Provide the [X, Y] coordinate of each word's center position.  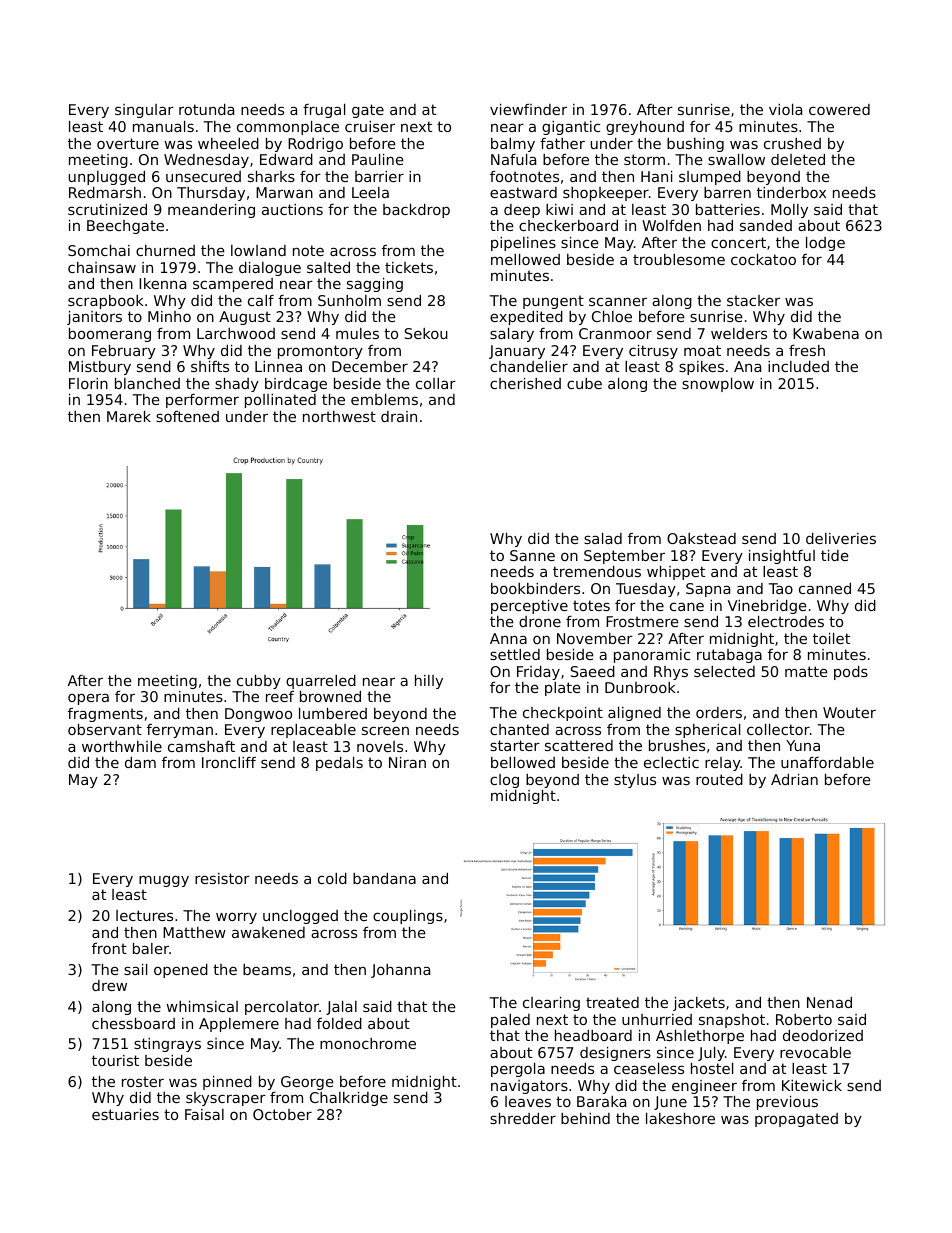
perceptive [529, 607]
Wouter [849, 712]
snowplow [718, 385]
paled [510, 1021]
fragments [105, 715]
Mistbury [100, 368]
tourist [115, 1060]
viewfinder [528, 109]
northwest [339, 416]
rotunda [206, 109]
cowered [839, 109]
